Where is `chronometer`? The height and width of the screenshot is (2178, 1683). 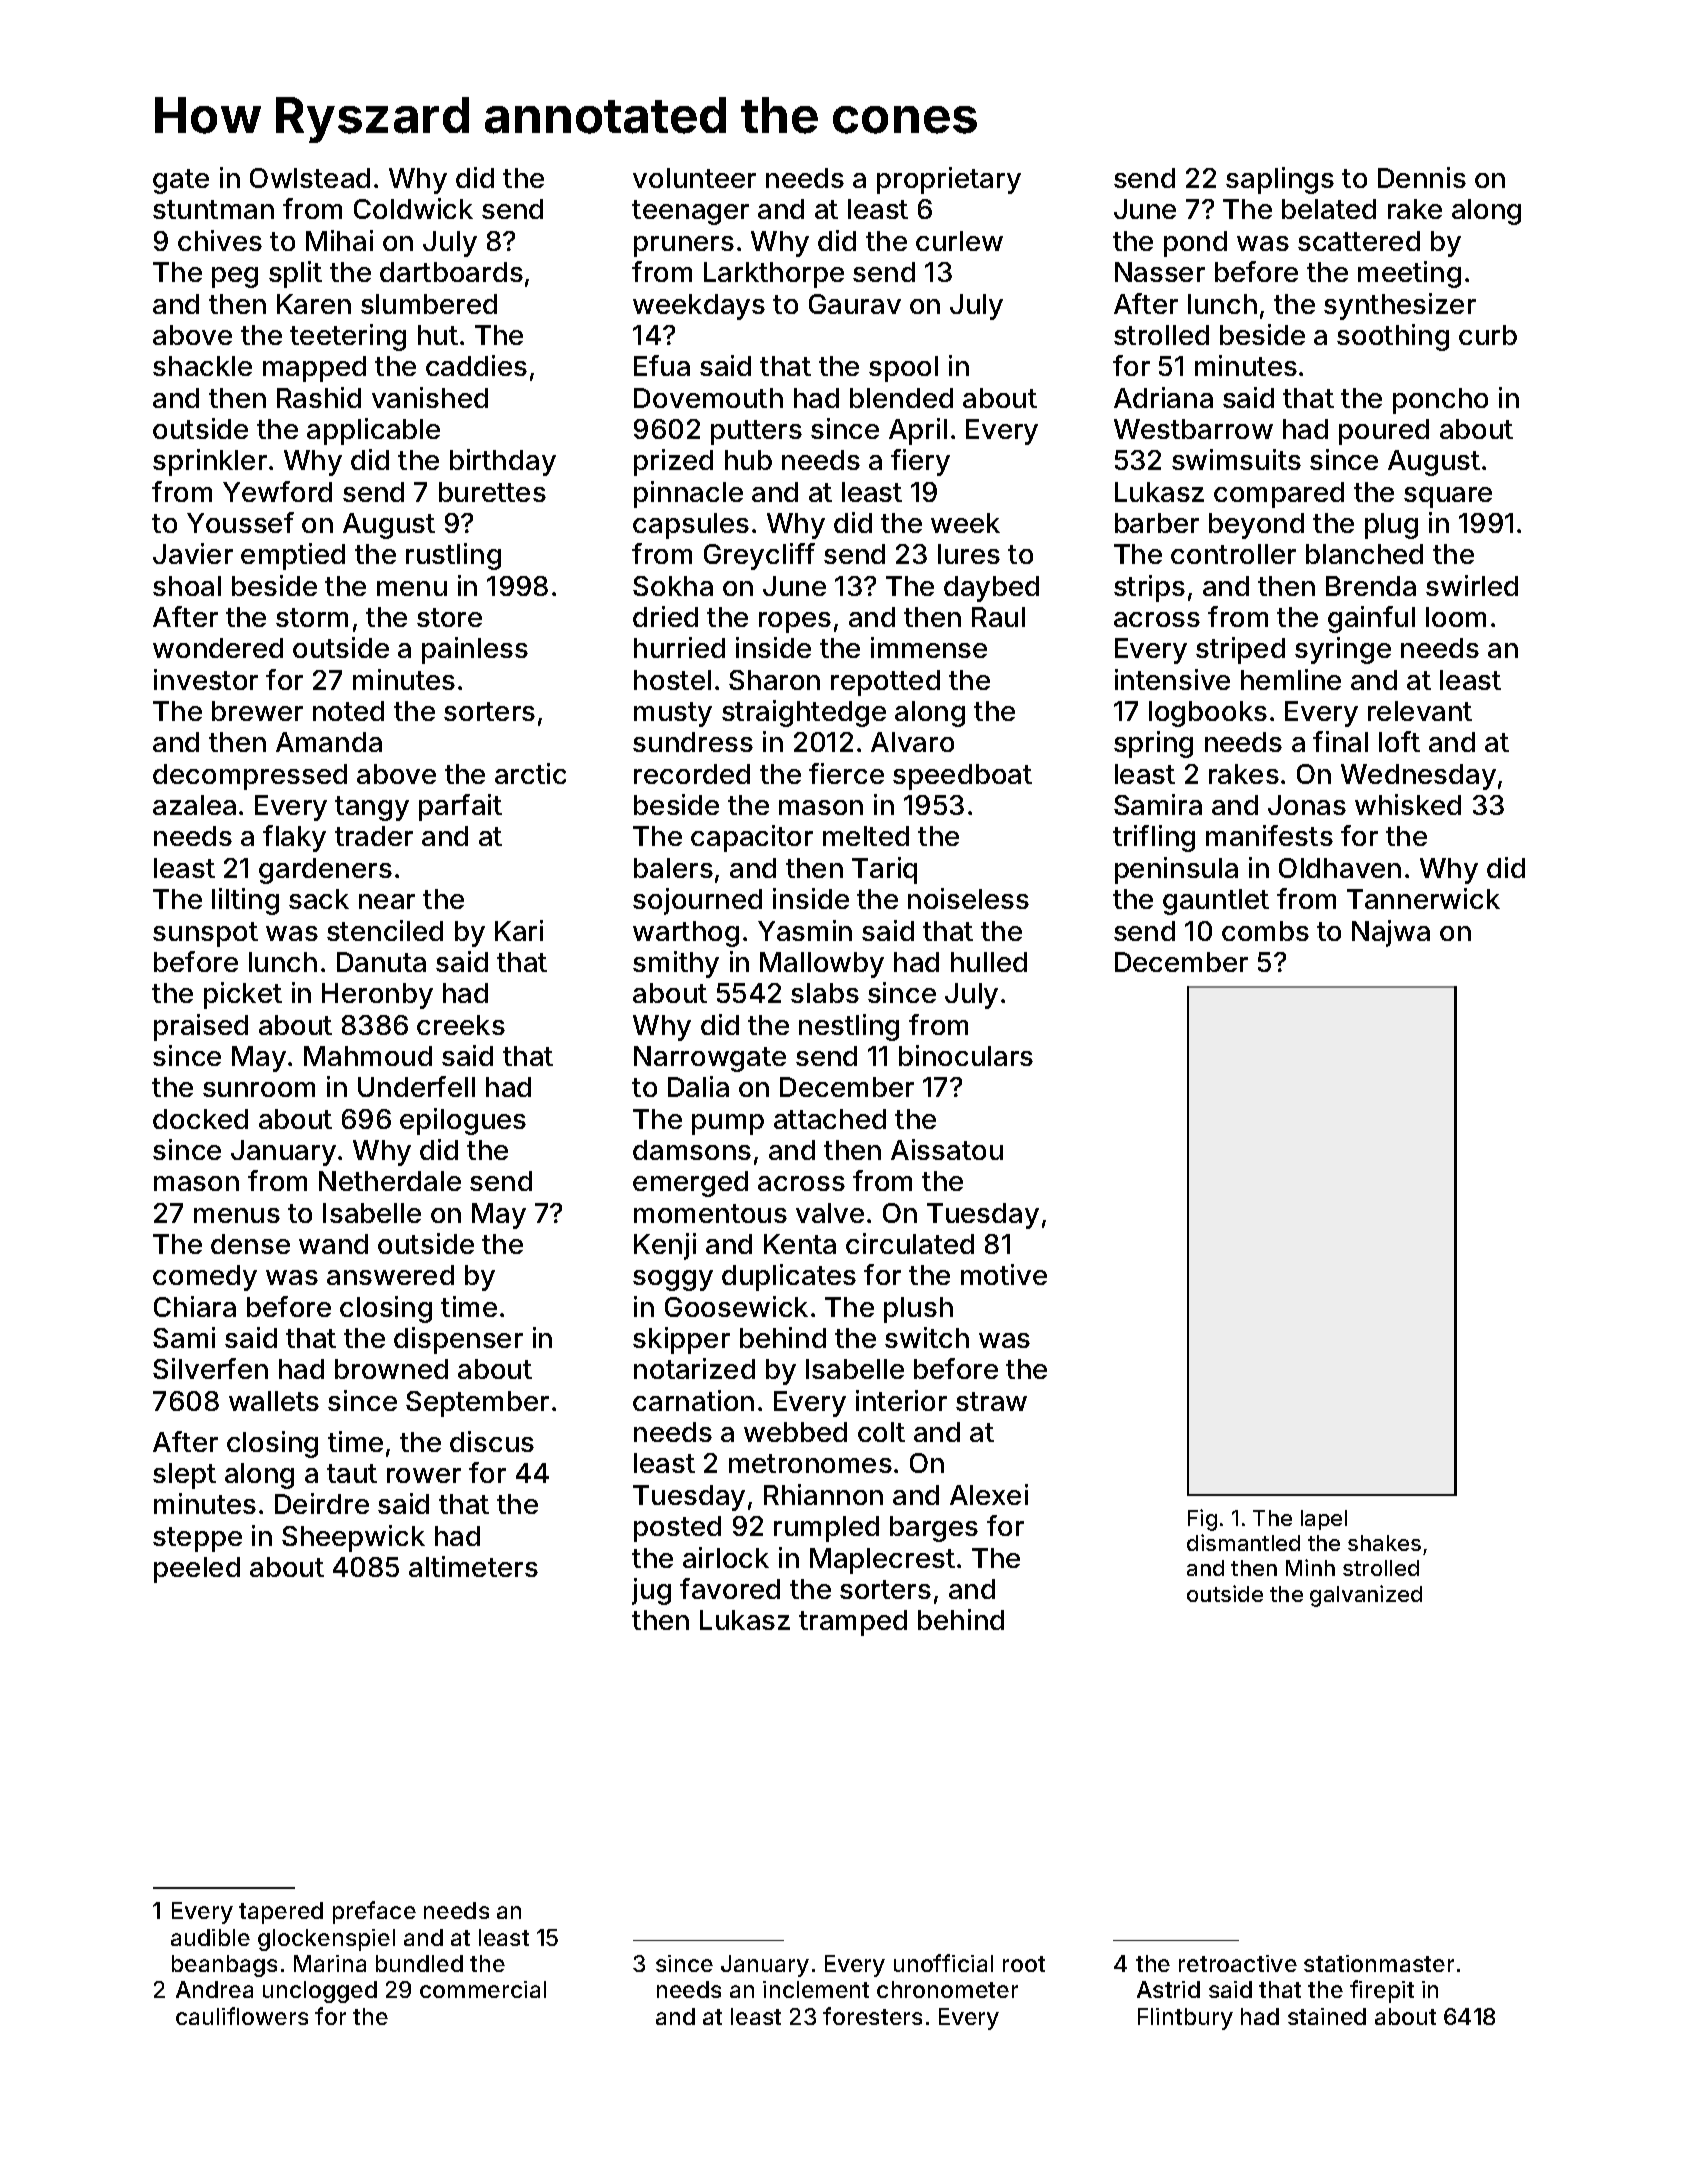
chronometer is located at coordinates (947, 1989).
